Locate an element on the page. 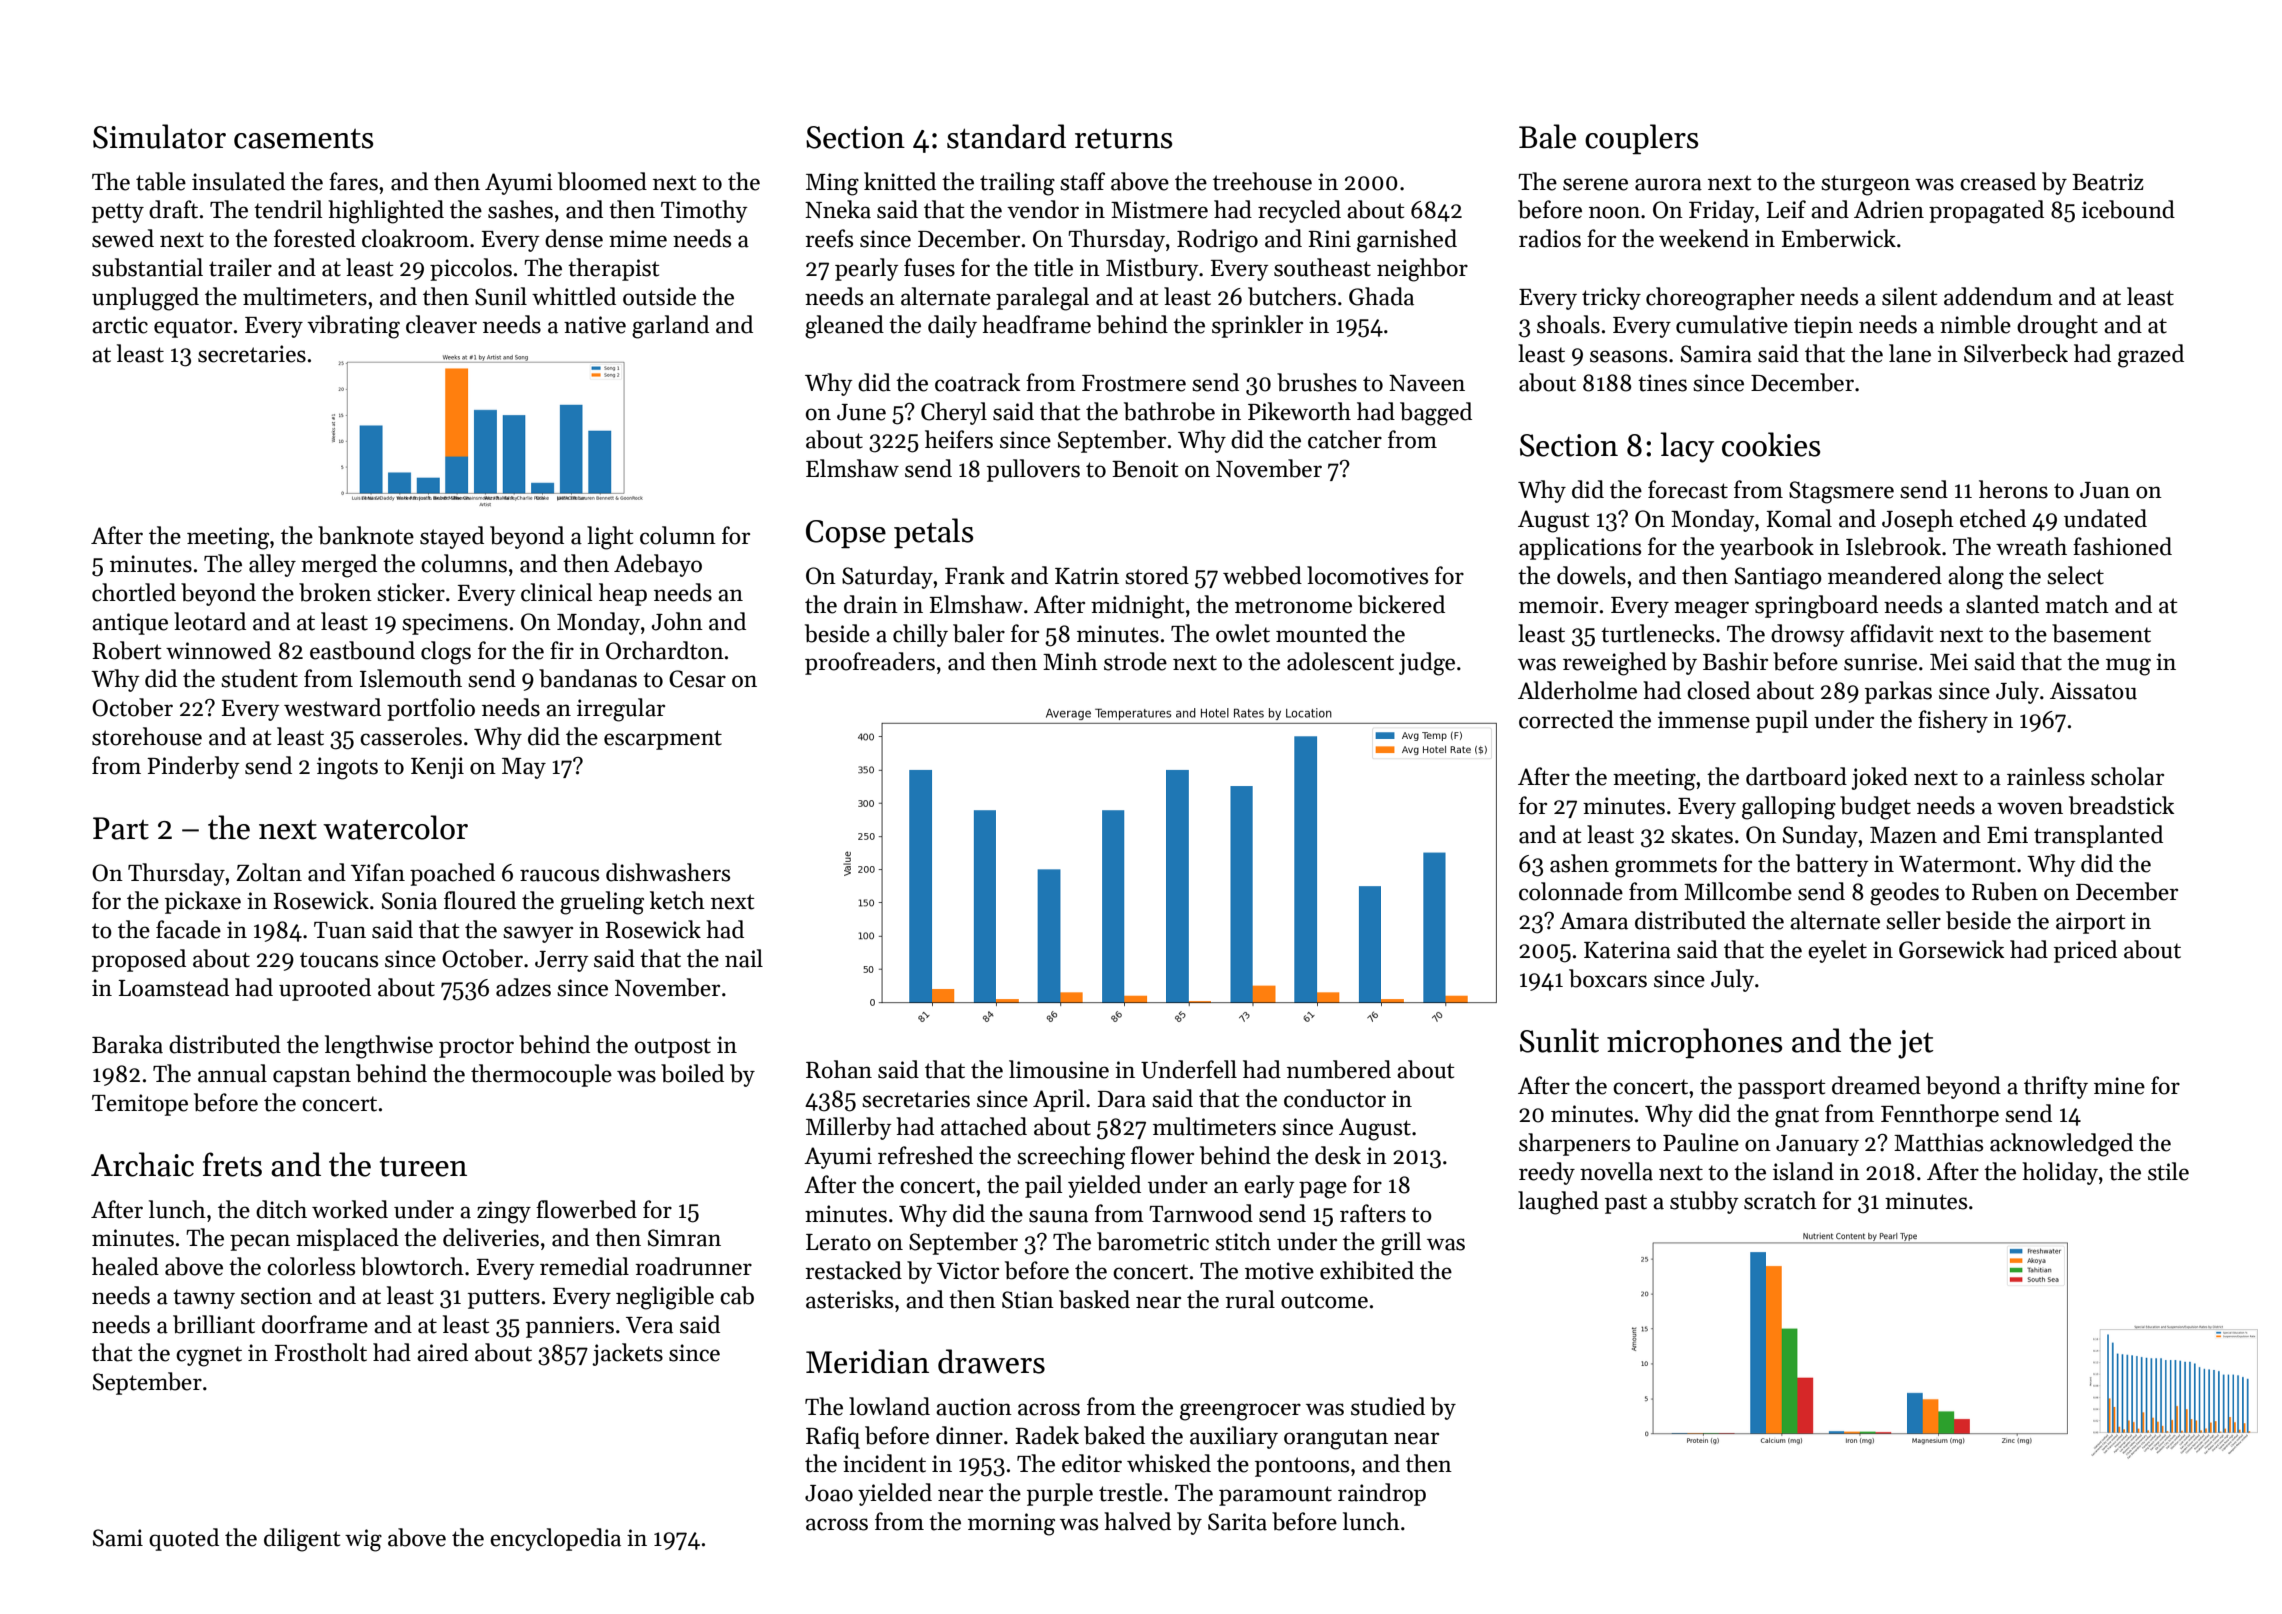  heap is located at coordinates (623, 594).
